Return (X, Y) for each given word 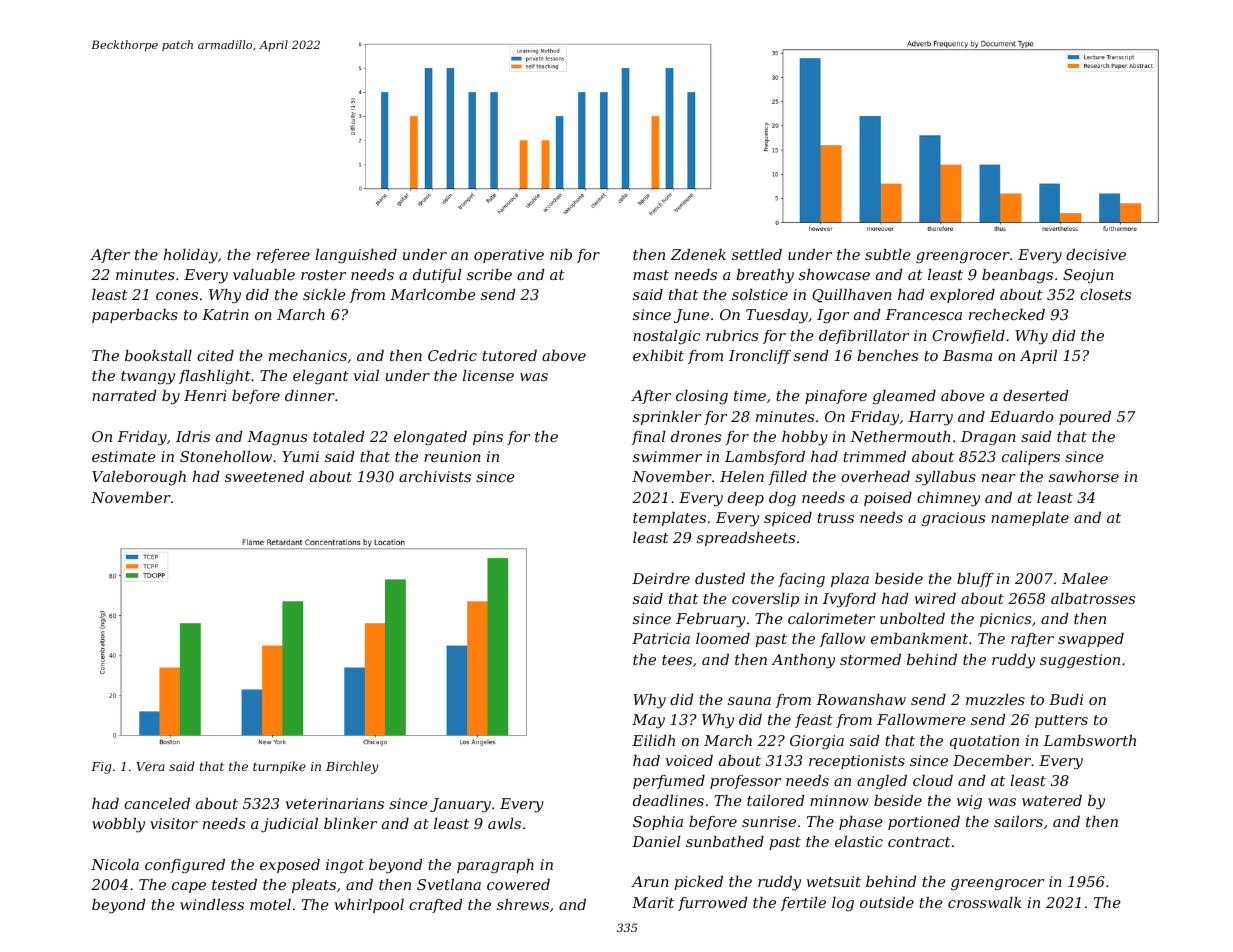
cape (189, 887)
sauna (749, 701)
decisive (1096, 254)
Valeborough (139, 478)
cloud (933, 780)
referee (283, 256)
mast (651, 275)
